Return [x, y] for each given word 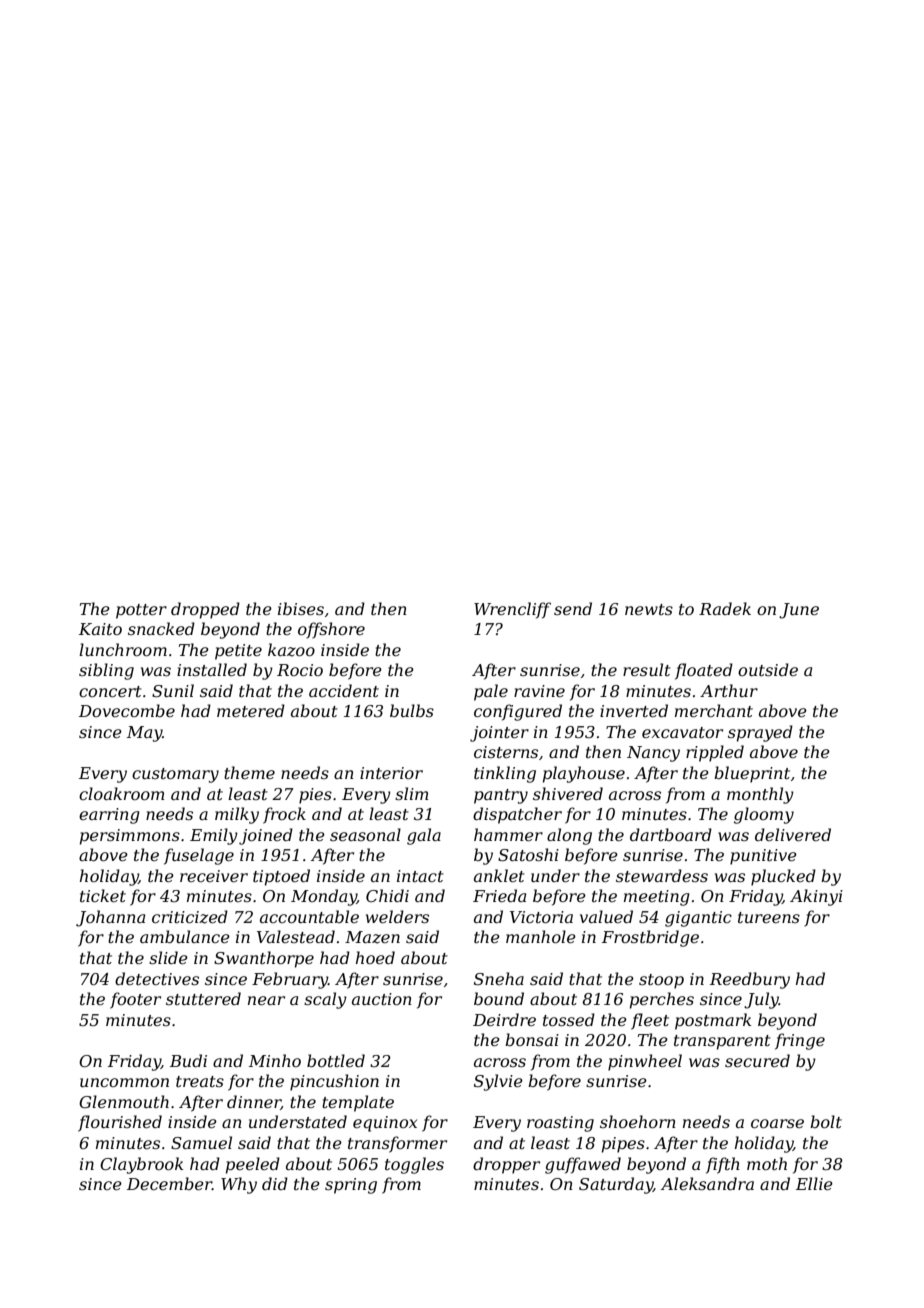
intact [420, 876]
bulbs [412, 710]
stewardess [662, 875]
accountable [309, 916]
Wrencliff [512, 610]
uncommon [124, 1082]
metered [251, 710]
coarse [777, 1123]
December [169, 1183]
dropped [205, 610]
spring [351, 1186]
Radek [725, 608]
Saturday [616, 1185]
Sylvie [498, 1082]
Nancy [653, 754]
